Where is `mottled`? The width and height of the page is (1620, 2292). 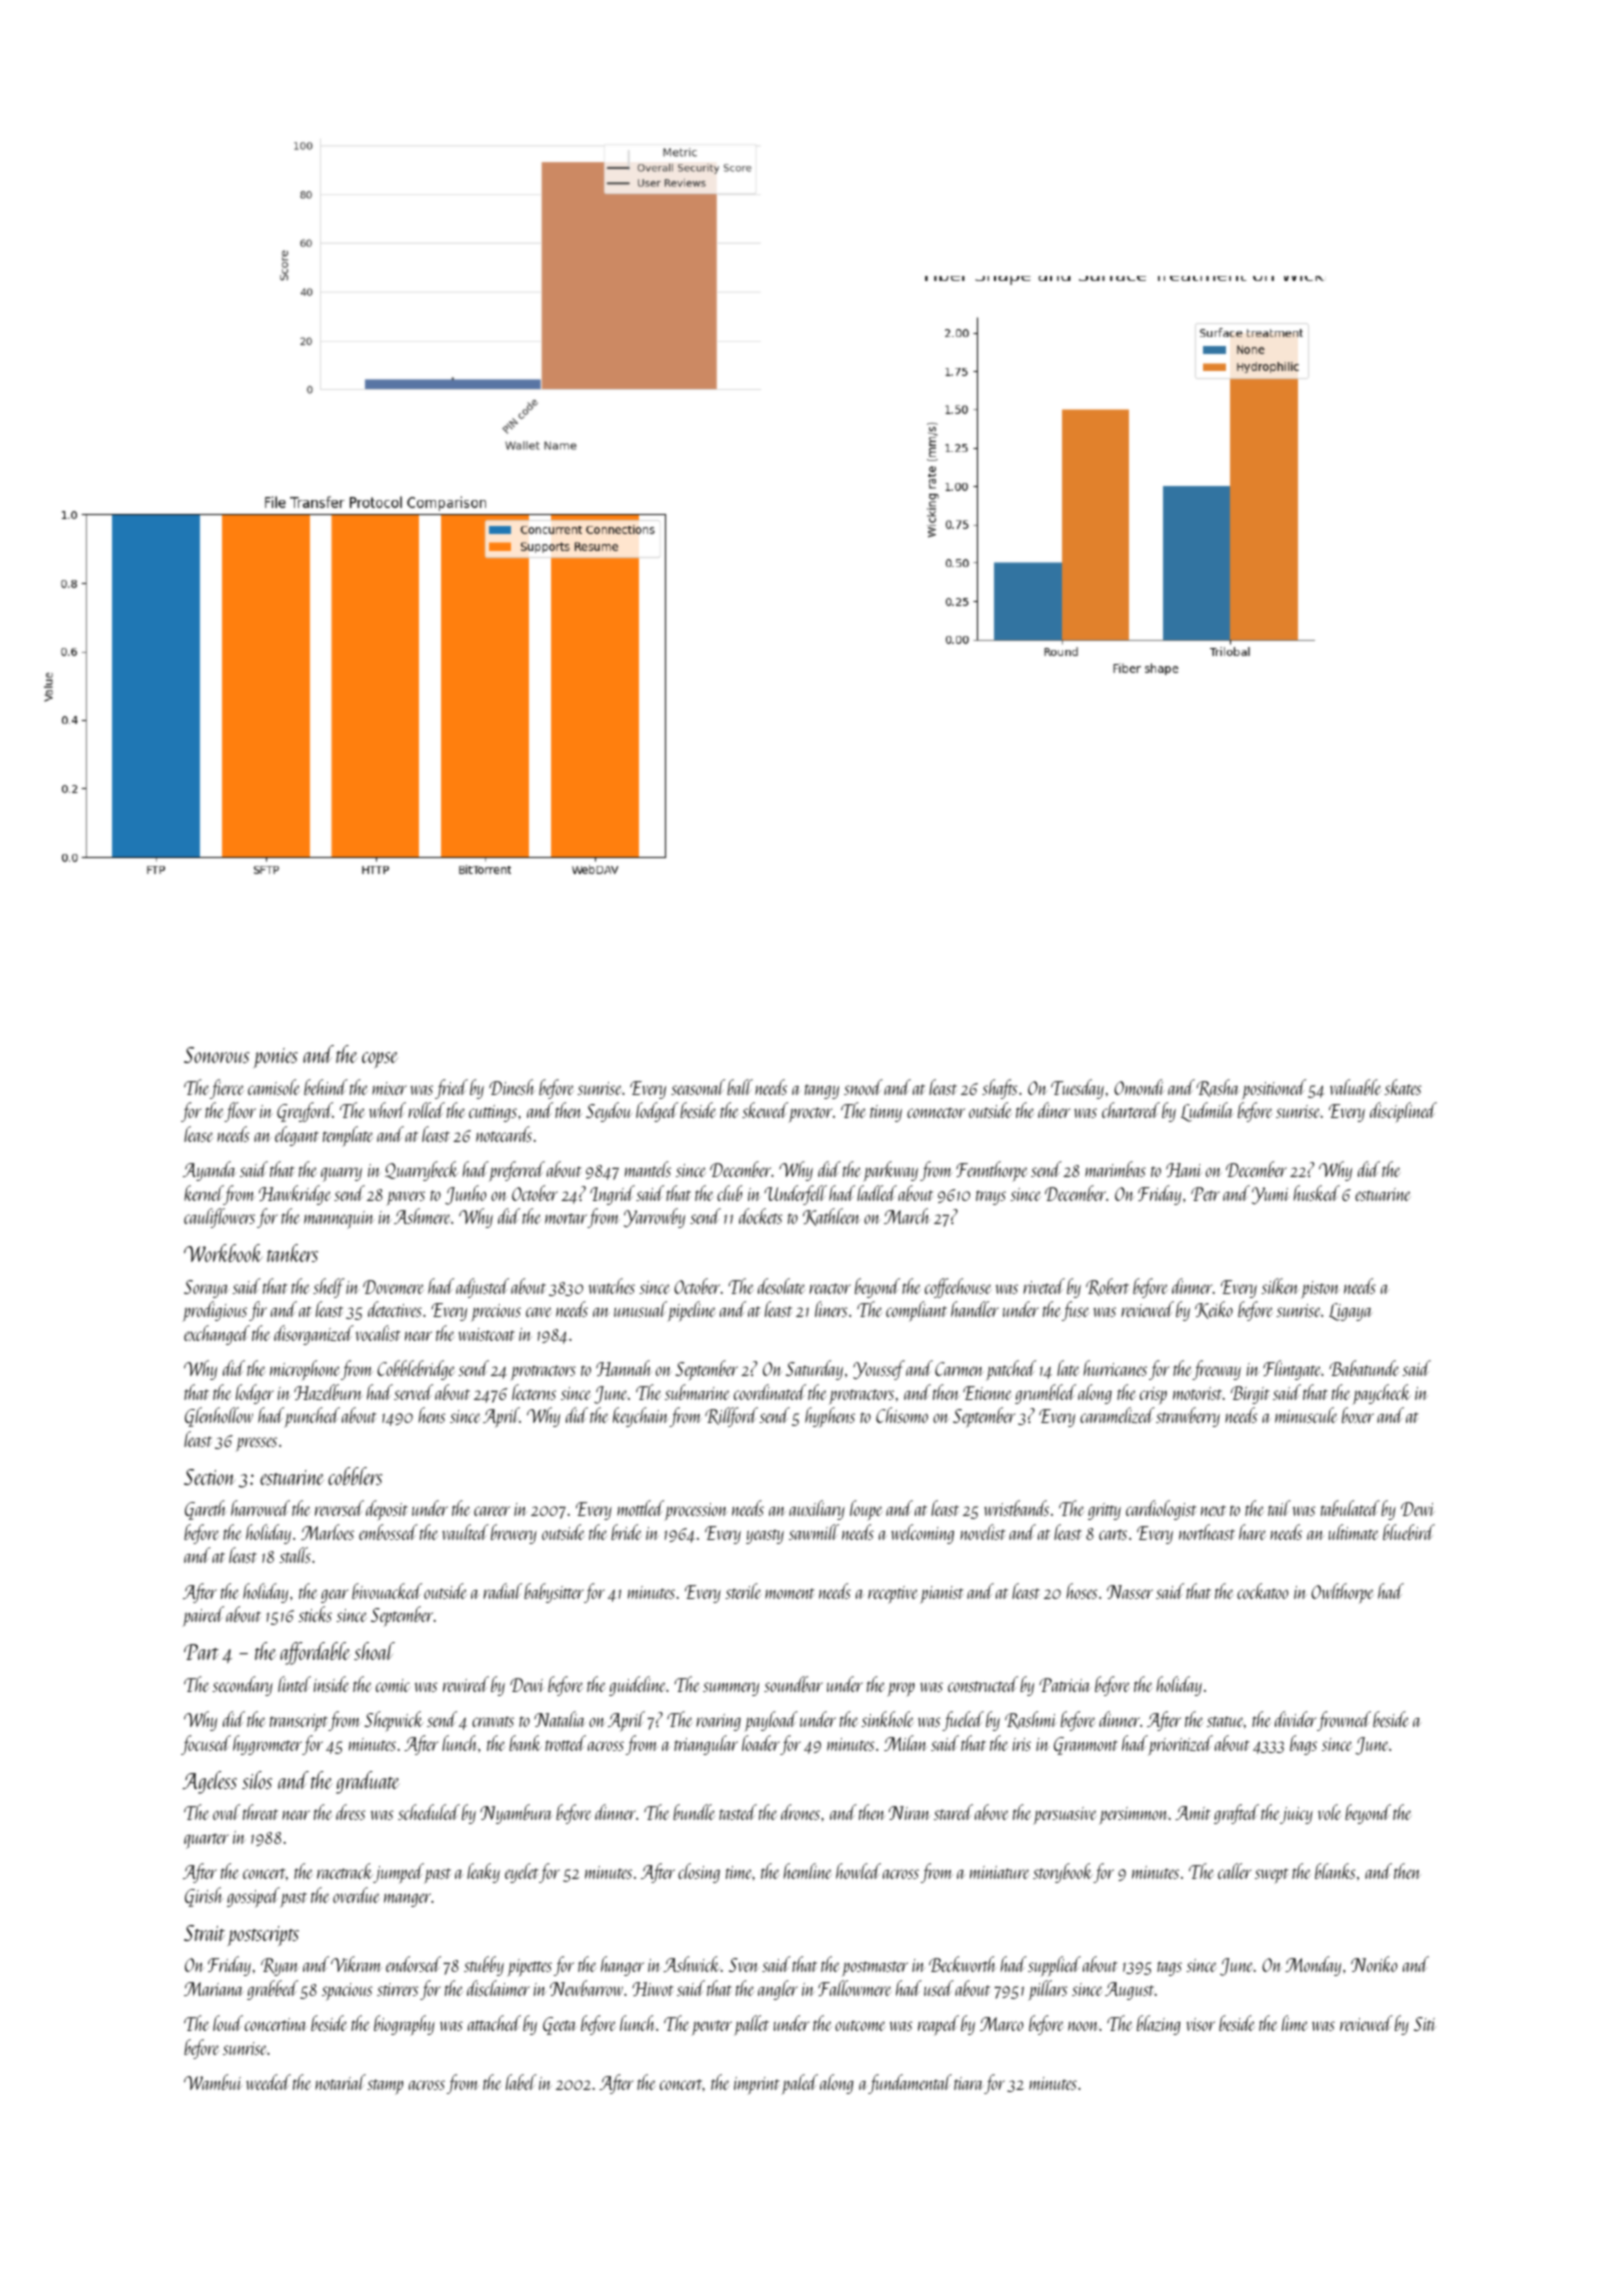
mottled is located at coordinates (640, 1508).
